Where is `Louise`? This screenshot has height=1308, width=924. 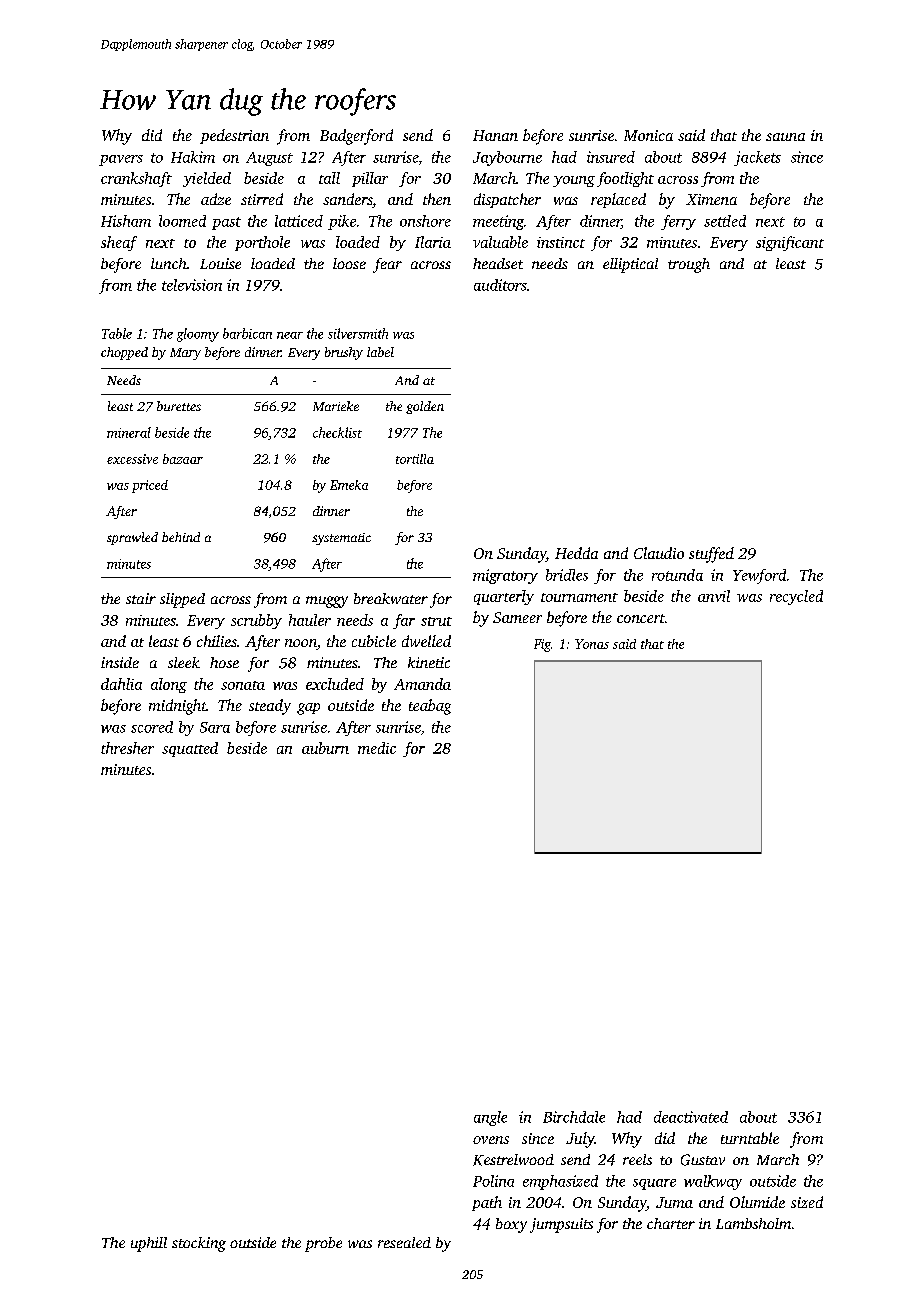
Louise is located at coordinates (220, 263).
